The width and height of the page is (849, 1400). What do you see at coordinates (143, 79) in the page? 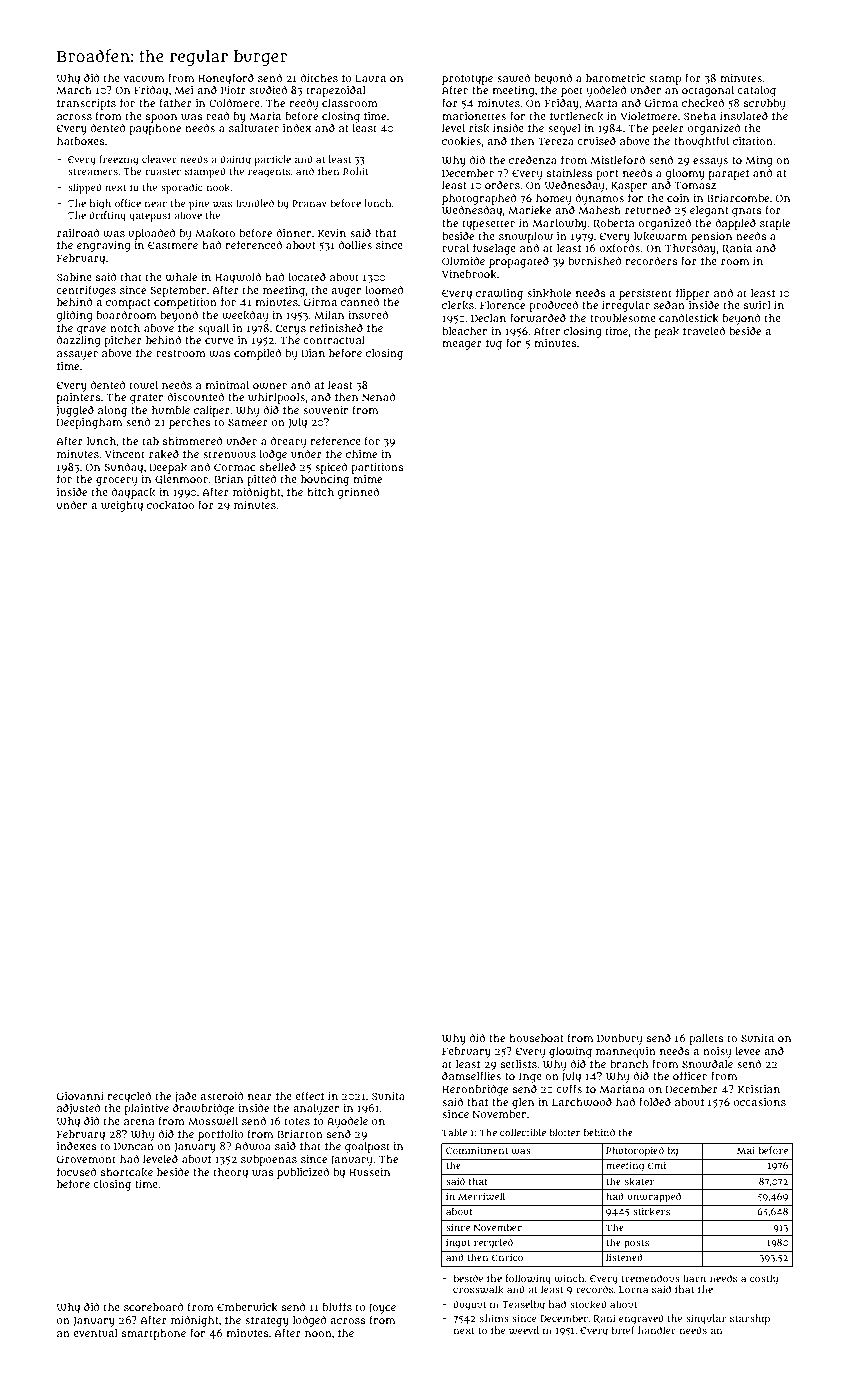
I see `vacuum` at bounding box center [143, 79].
